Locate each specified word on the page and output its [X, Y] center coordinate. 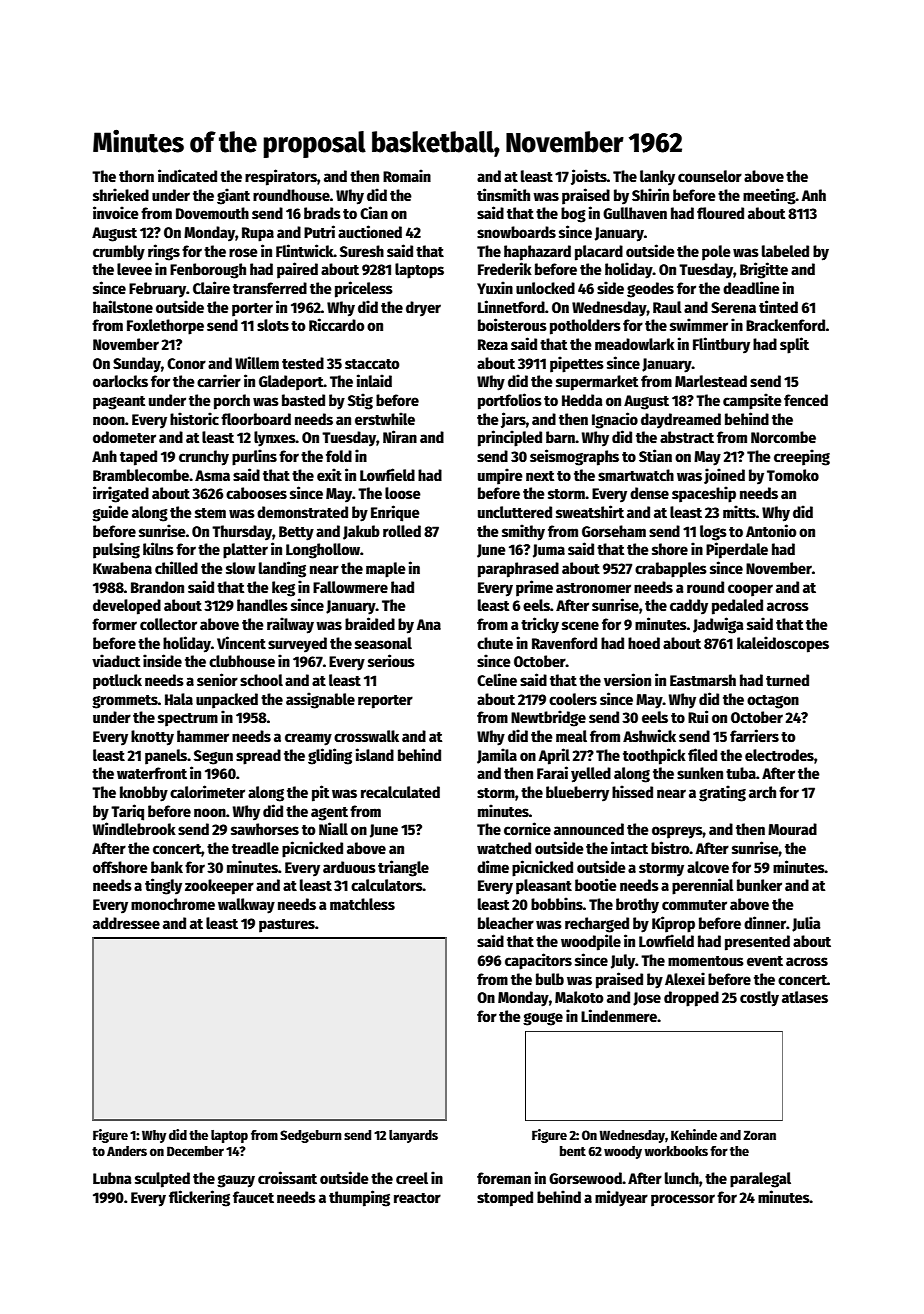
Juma [549, 551]
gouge [543, 1019]
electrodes [779, 755]
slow [241, 568]
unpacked [227, 701]
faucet [253, 1197]
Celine [497, 679]
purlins [254, 457]
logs [713, 533]
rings [164, 252]
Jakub [361, 532]
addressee [126, 923]
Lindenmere [619, 1015]
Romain [407, 175]
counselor [710, 176]
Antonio [771, 530]
